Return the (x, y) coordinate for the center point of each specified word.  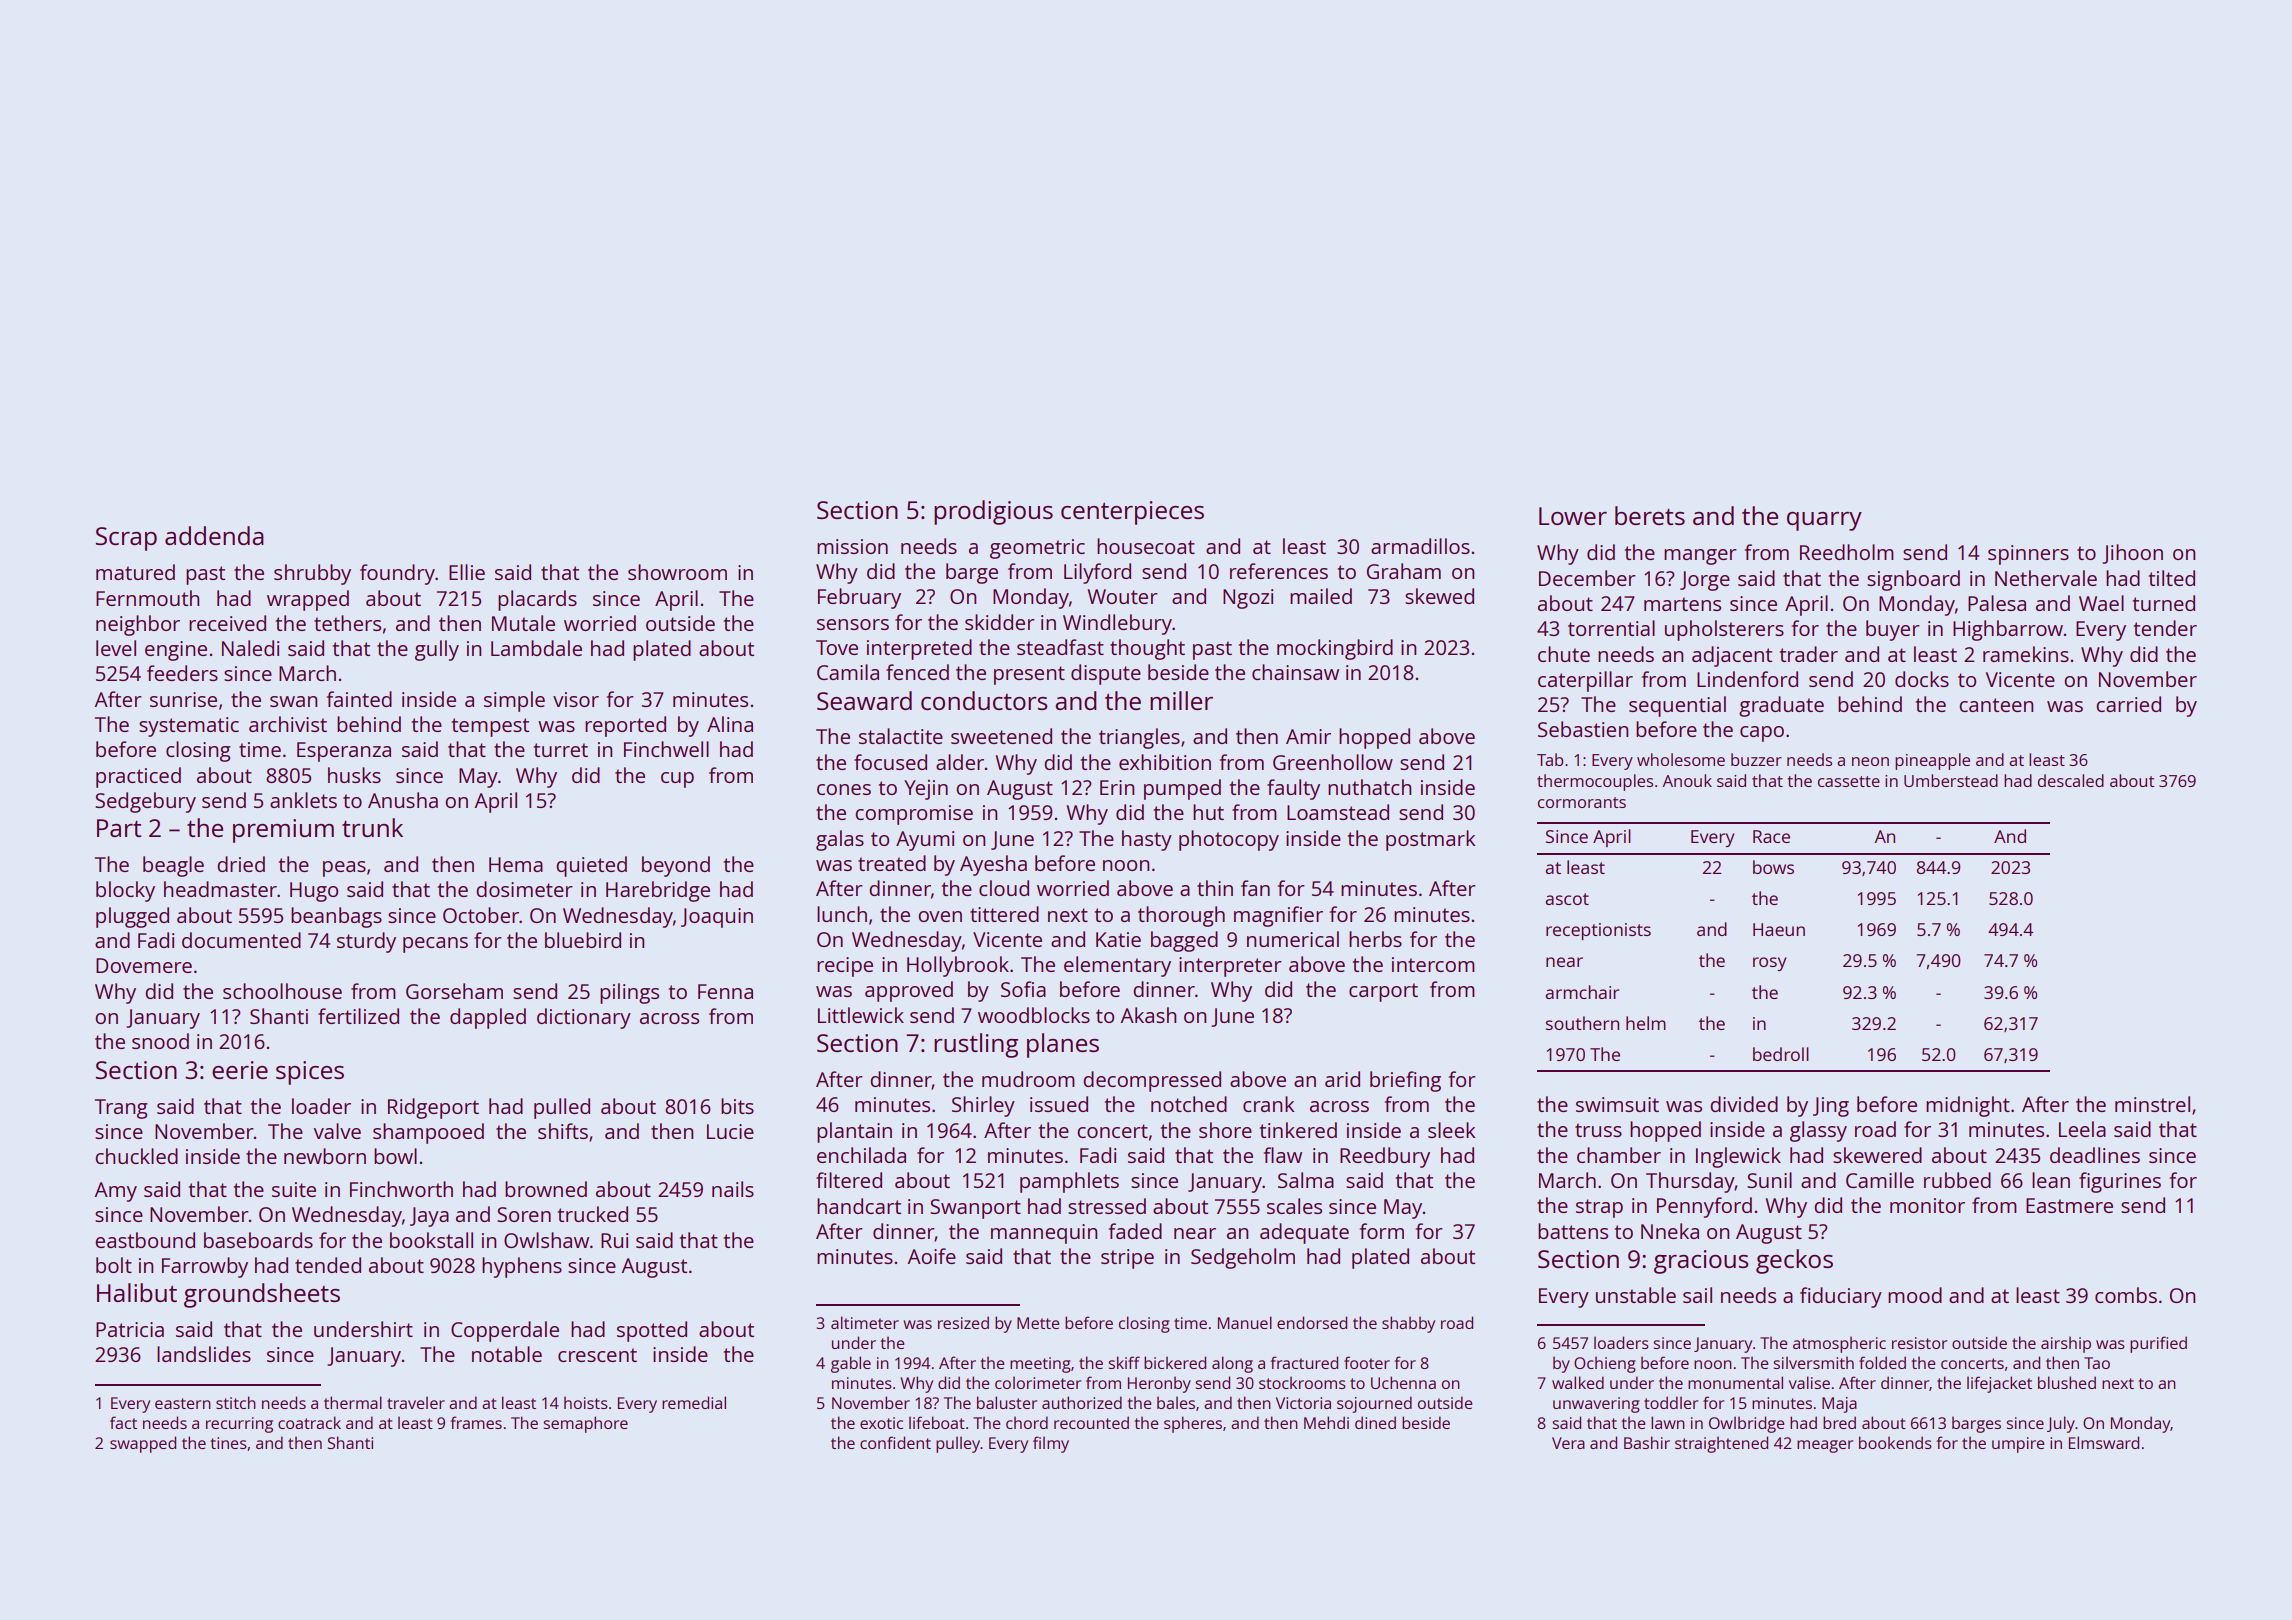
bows (1773, 867)
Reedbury (1385, 1157)
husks (354, 775)
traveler (416, 1402)
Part (119, 828)
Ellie (467, 572)
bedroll (1781, 1054)
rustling (976, 1045)
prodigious (993, 512)
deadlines (2095, 1155)
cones (844, 789)
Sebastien (1583, 729)
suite (294, 1189)
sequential (1677, 706)
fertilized (358, 1016)
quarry (1824, 521)
